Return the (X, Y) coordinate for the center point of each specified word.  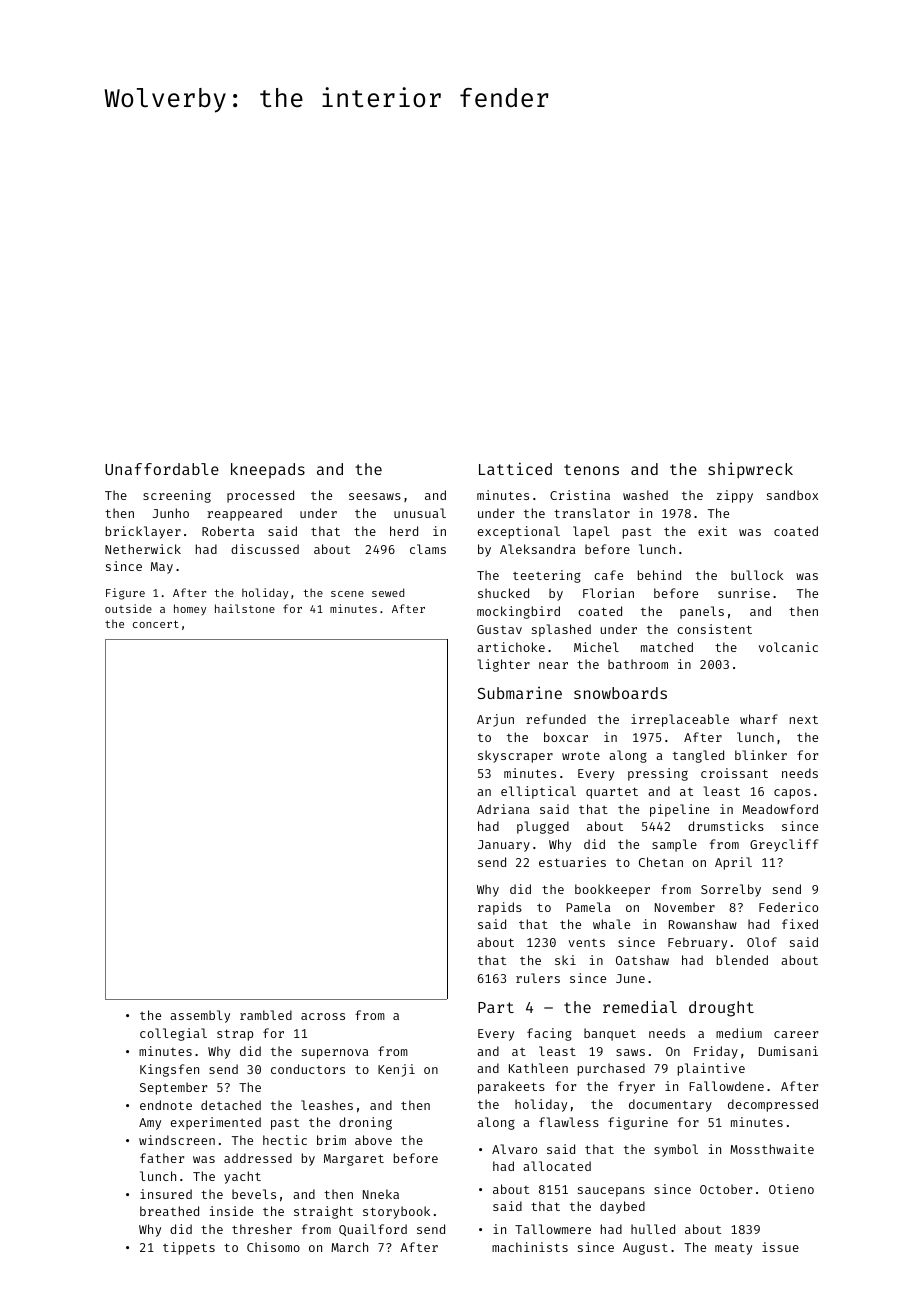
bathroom (638, 664)
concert (156, 624)
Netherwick (143, 549)
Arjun (495, 720)
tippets (189, 1248)
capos (792, 794)
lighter (504, 665)
